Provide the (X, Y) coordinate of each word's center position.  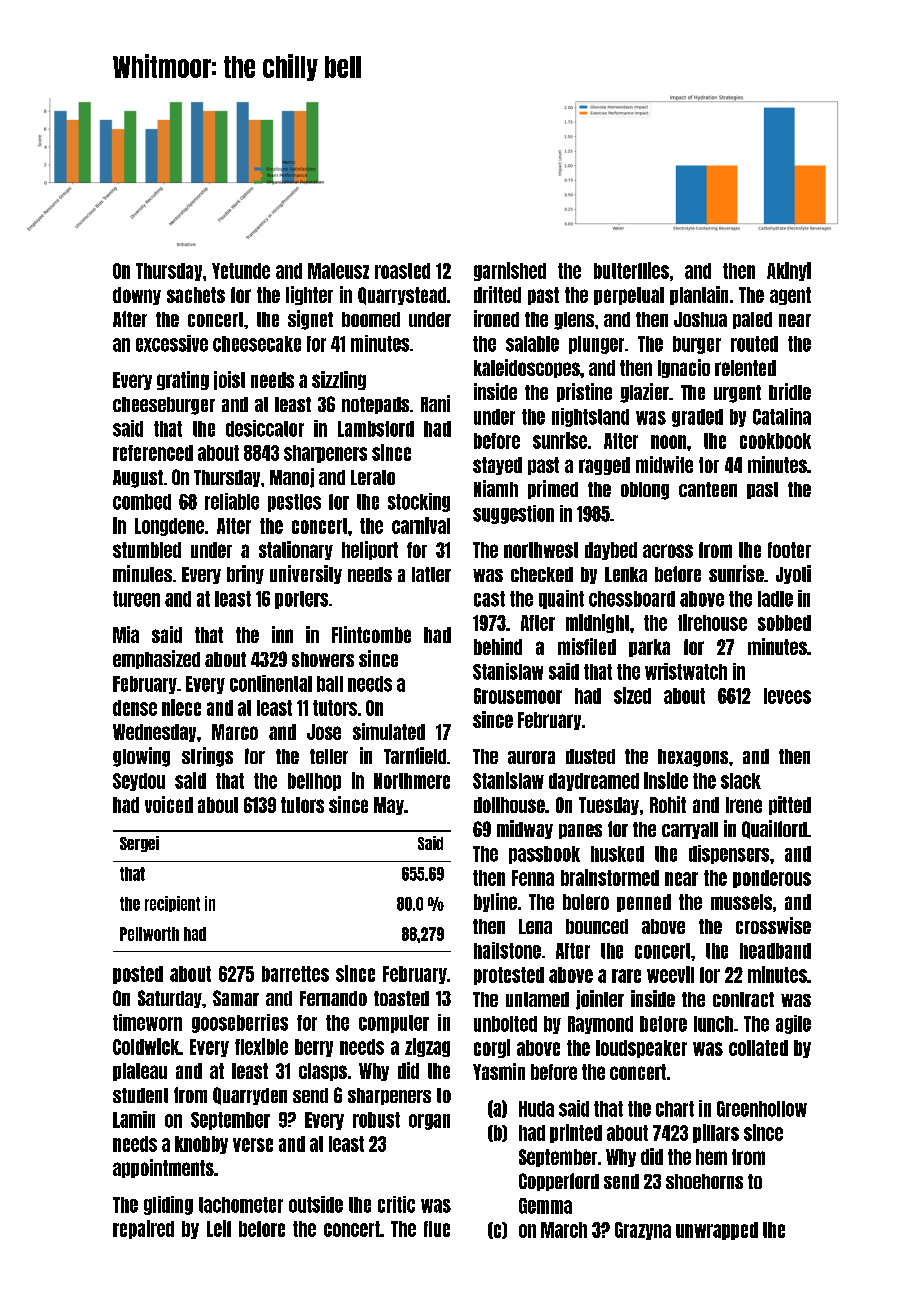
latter (431, 574)
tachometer (241, 1205)
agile (793, 1024)
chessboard (632, 599)
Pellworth (149, 934)
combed (142, 502)
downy (137, 296)
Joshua (700, 319)
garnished (510, 271)
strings (207, 757)
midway (525, 829)
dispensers (729, 854)
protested (509, 976)
